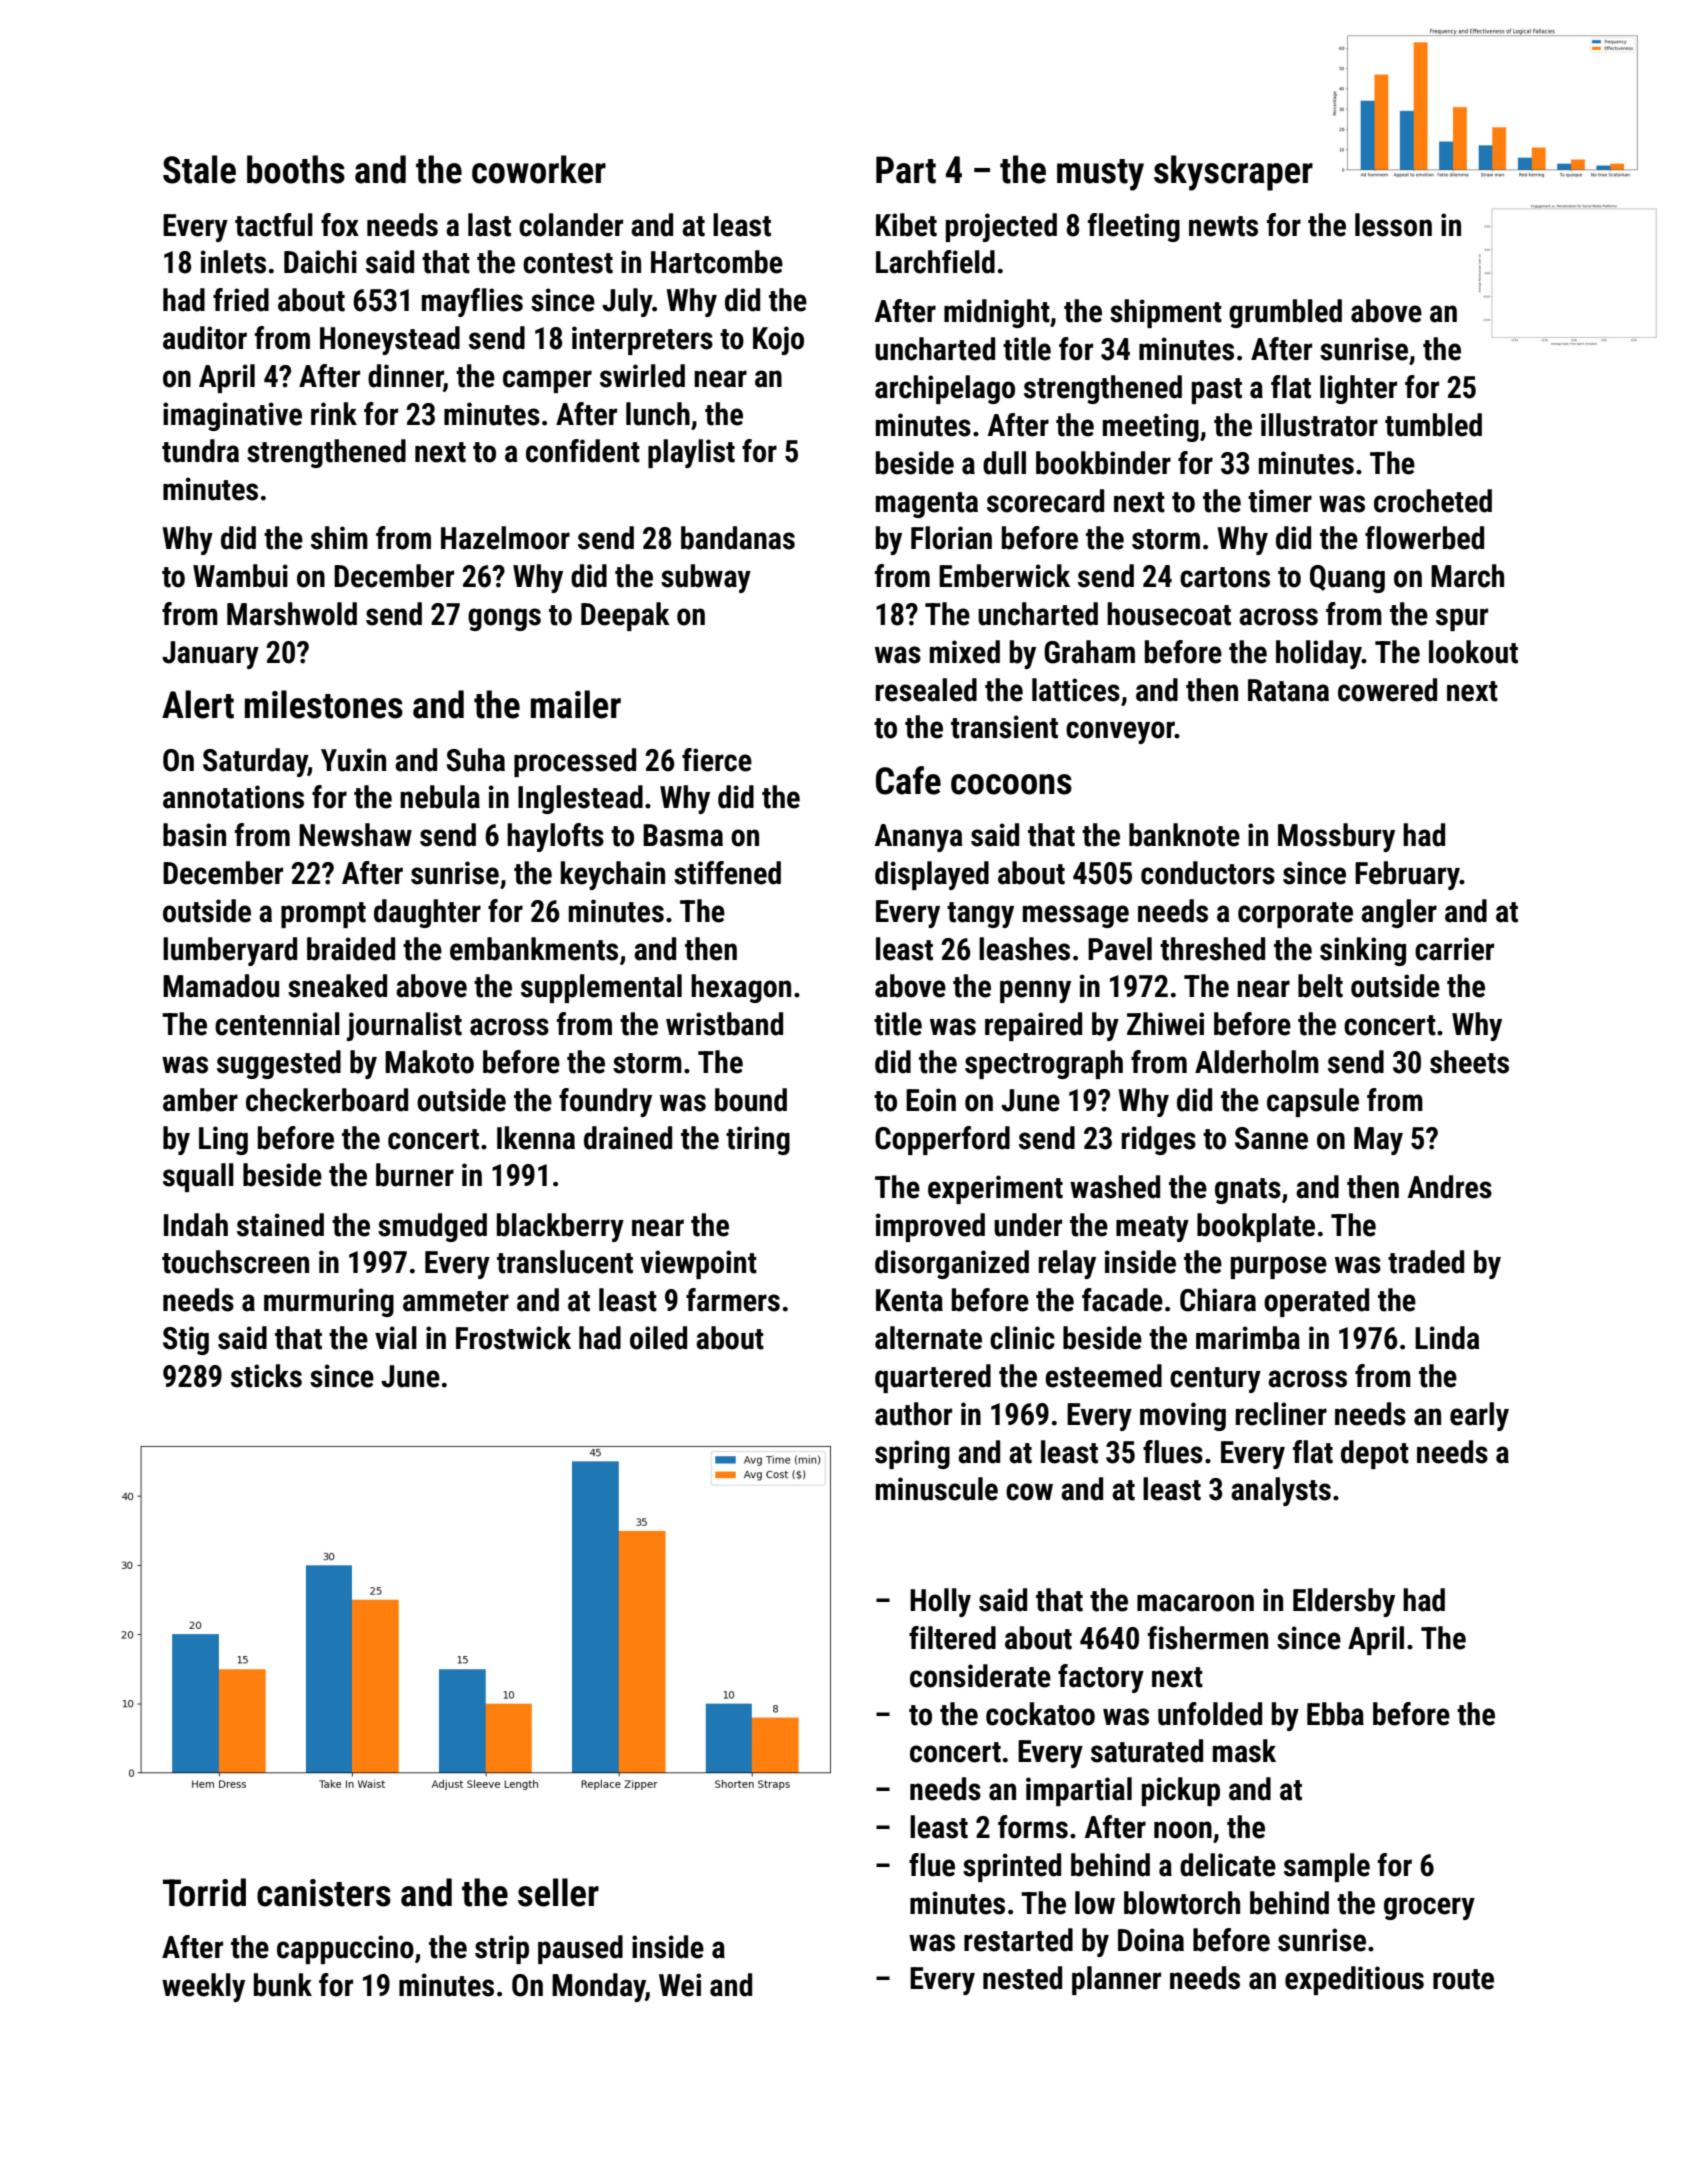 Image resolution: width=1683 pixels, height=2178 pixels. I want to click on Eldersby, so click(1344, 1602).
